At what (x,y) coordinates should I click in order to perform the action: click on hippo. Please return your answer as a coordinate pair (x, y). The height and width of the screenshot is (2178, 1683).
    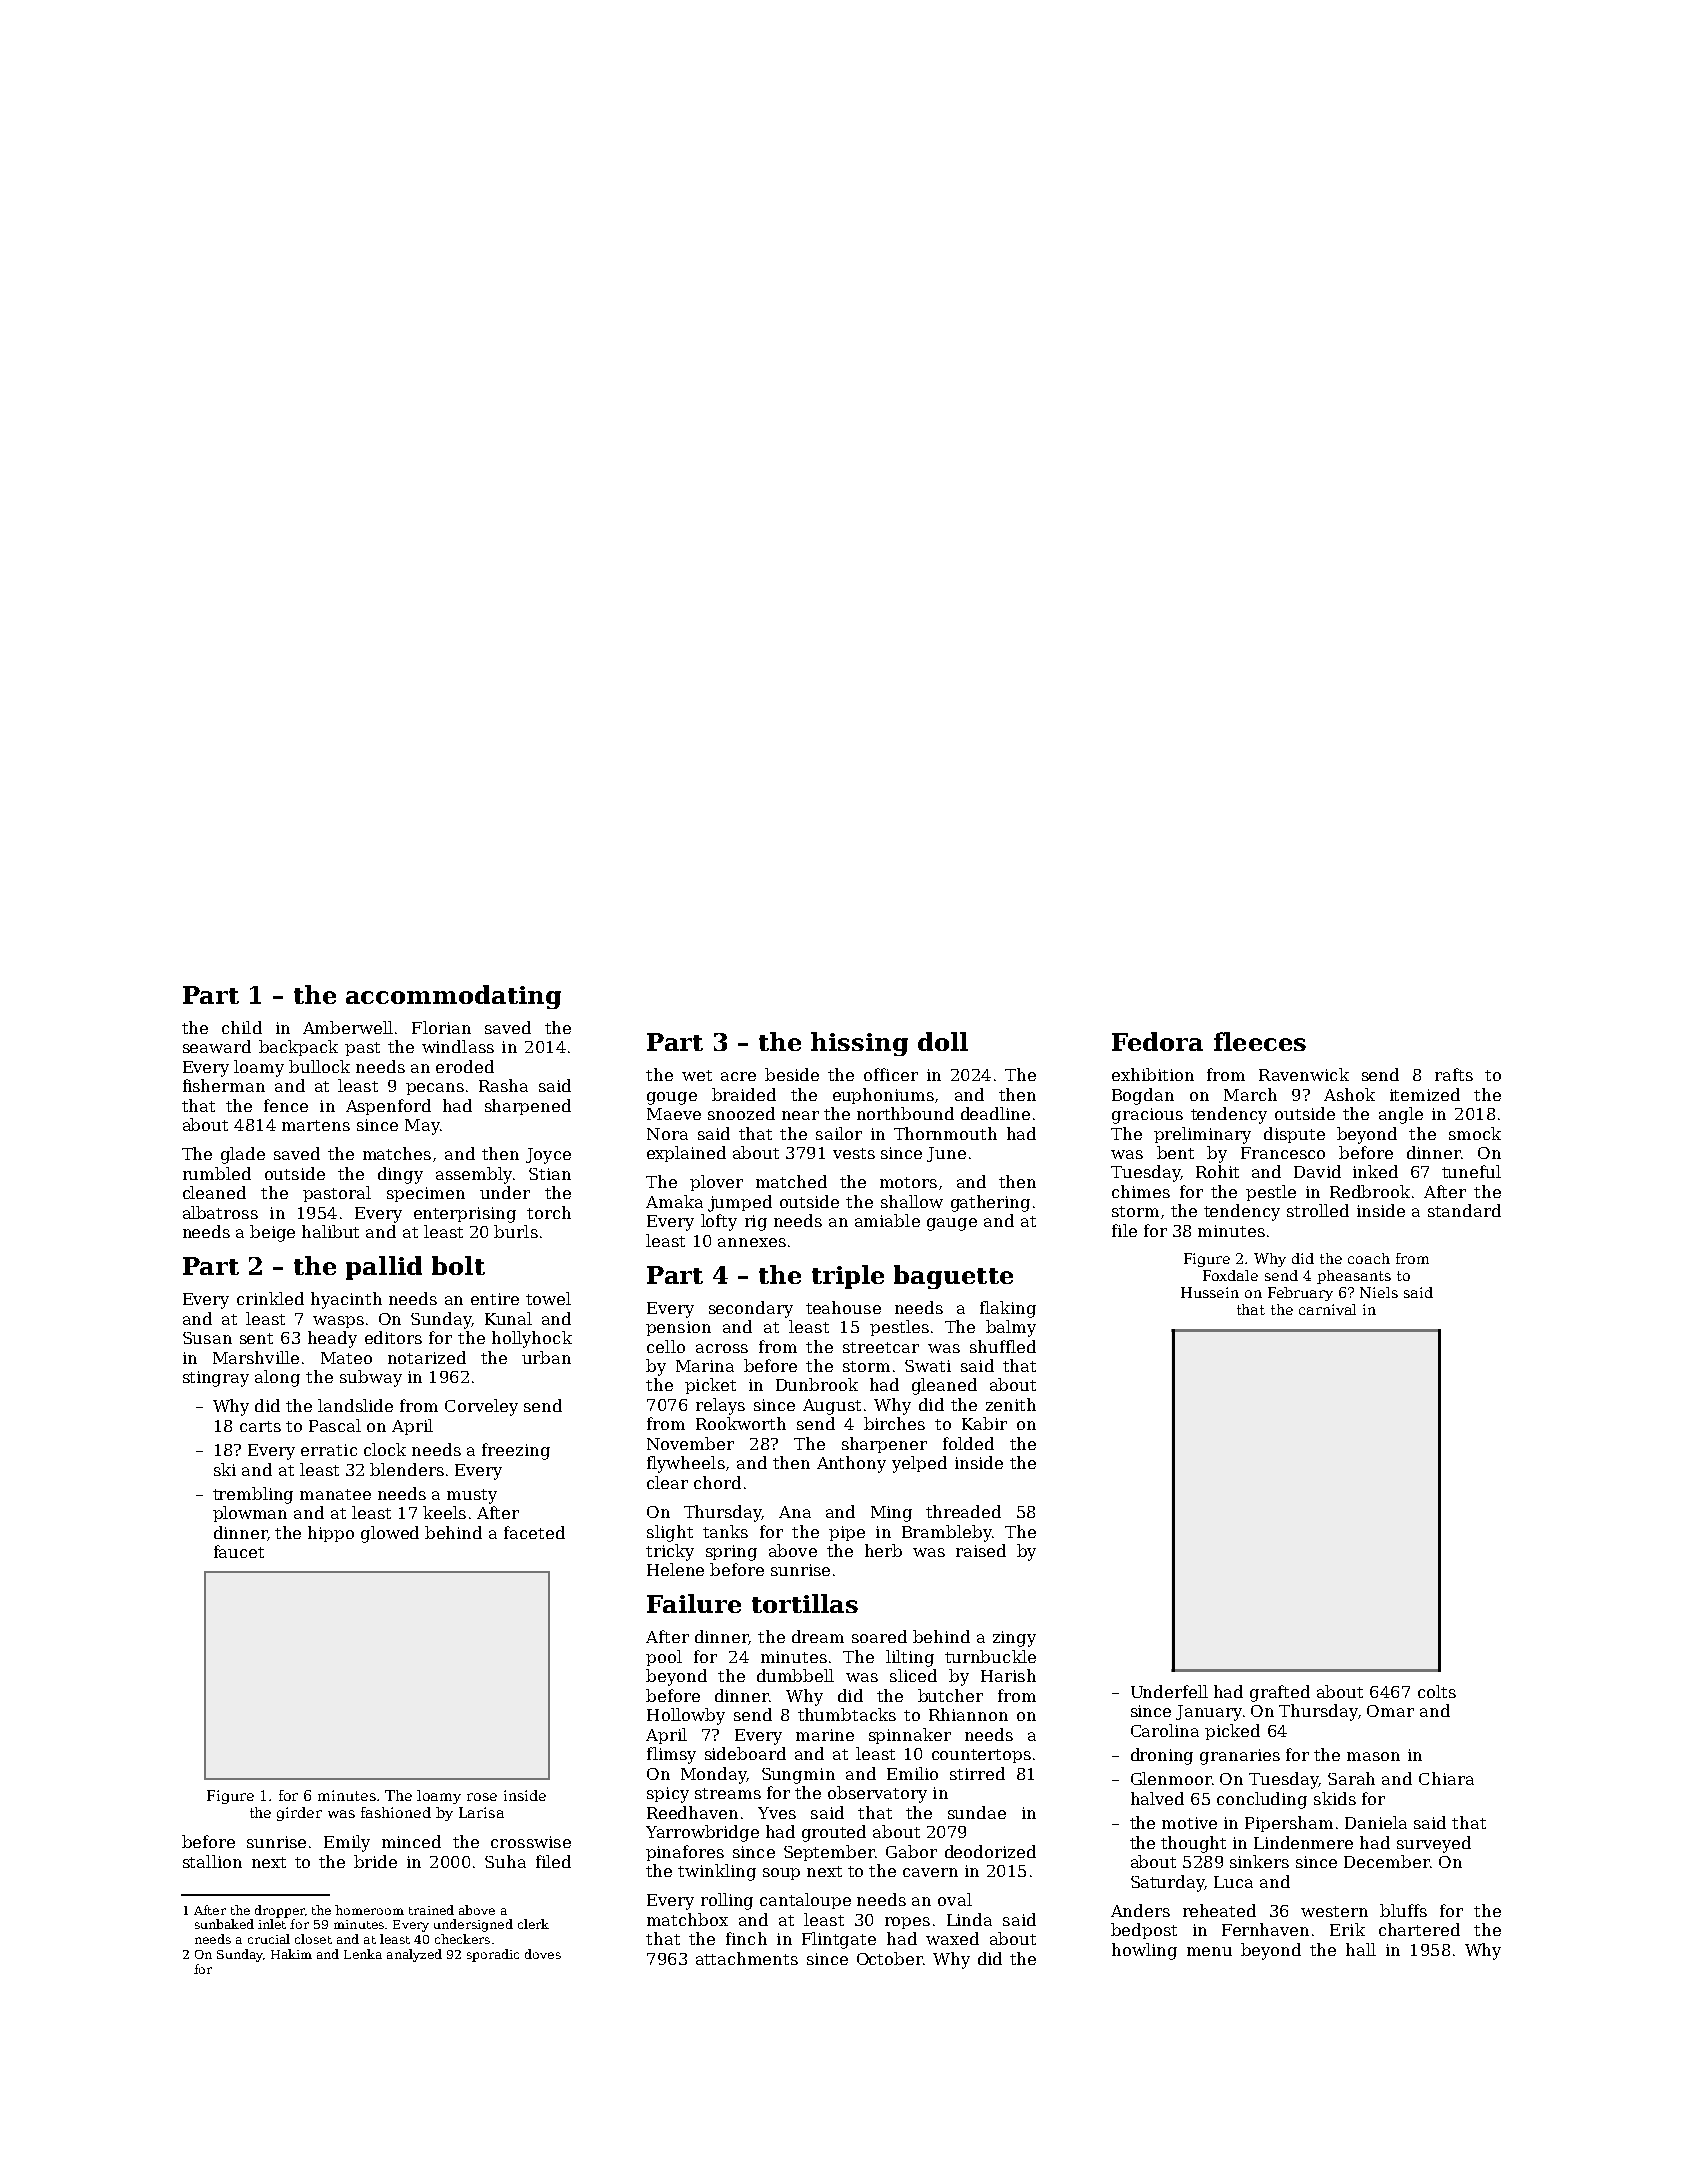
    Looking at the image, I should click on (331, 1534).
